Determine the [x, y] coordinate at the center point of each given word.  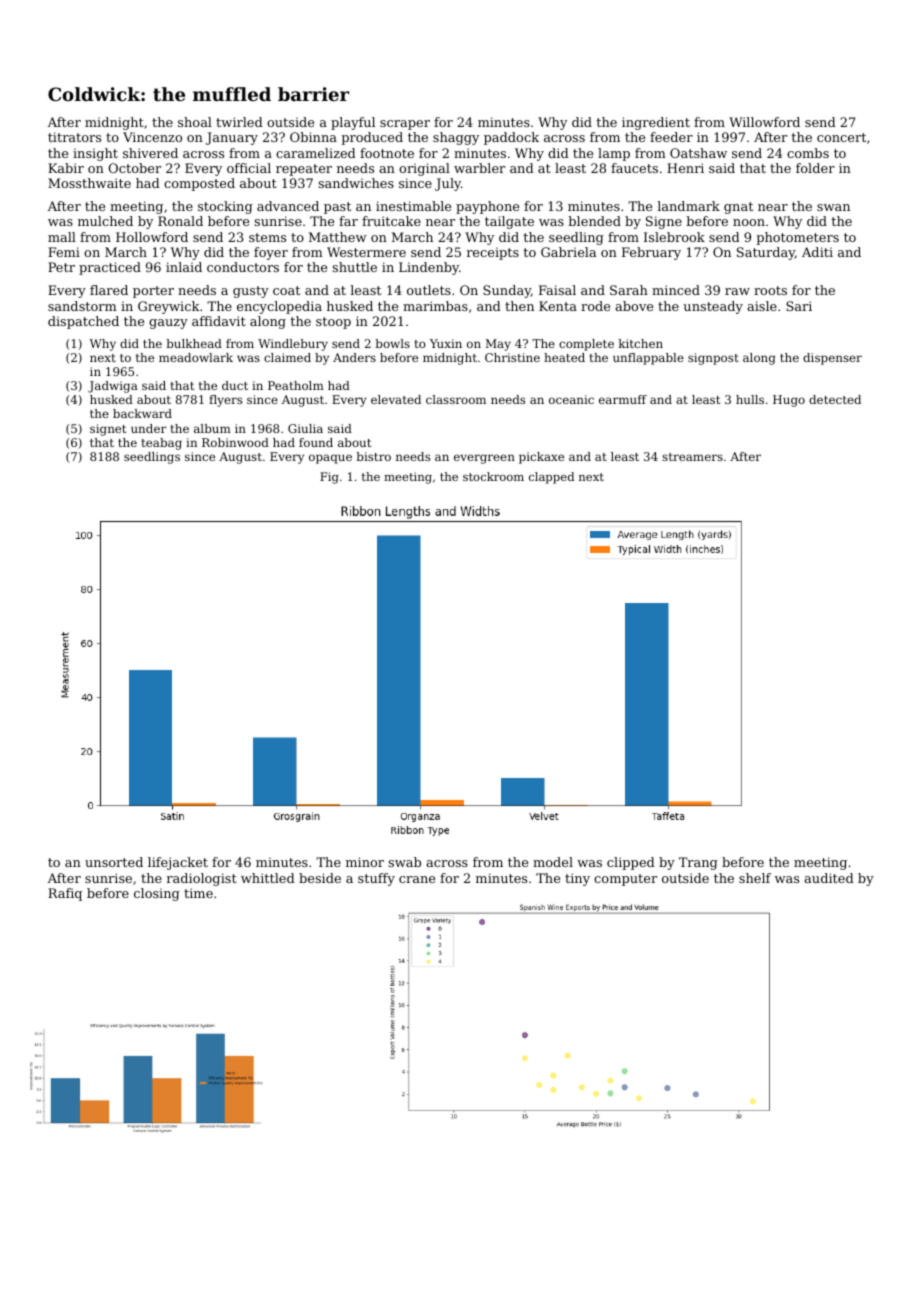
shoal [195, 122]
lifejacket [178, 863]
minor [365, 862]
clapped [551, 478]
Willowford [764, 122]
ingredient [656, 123]
